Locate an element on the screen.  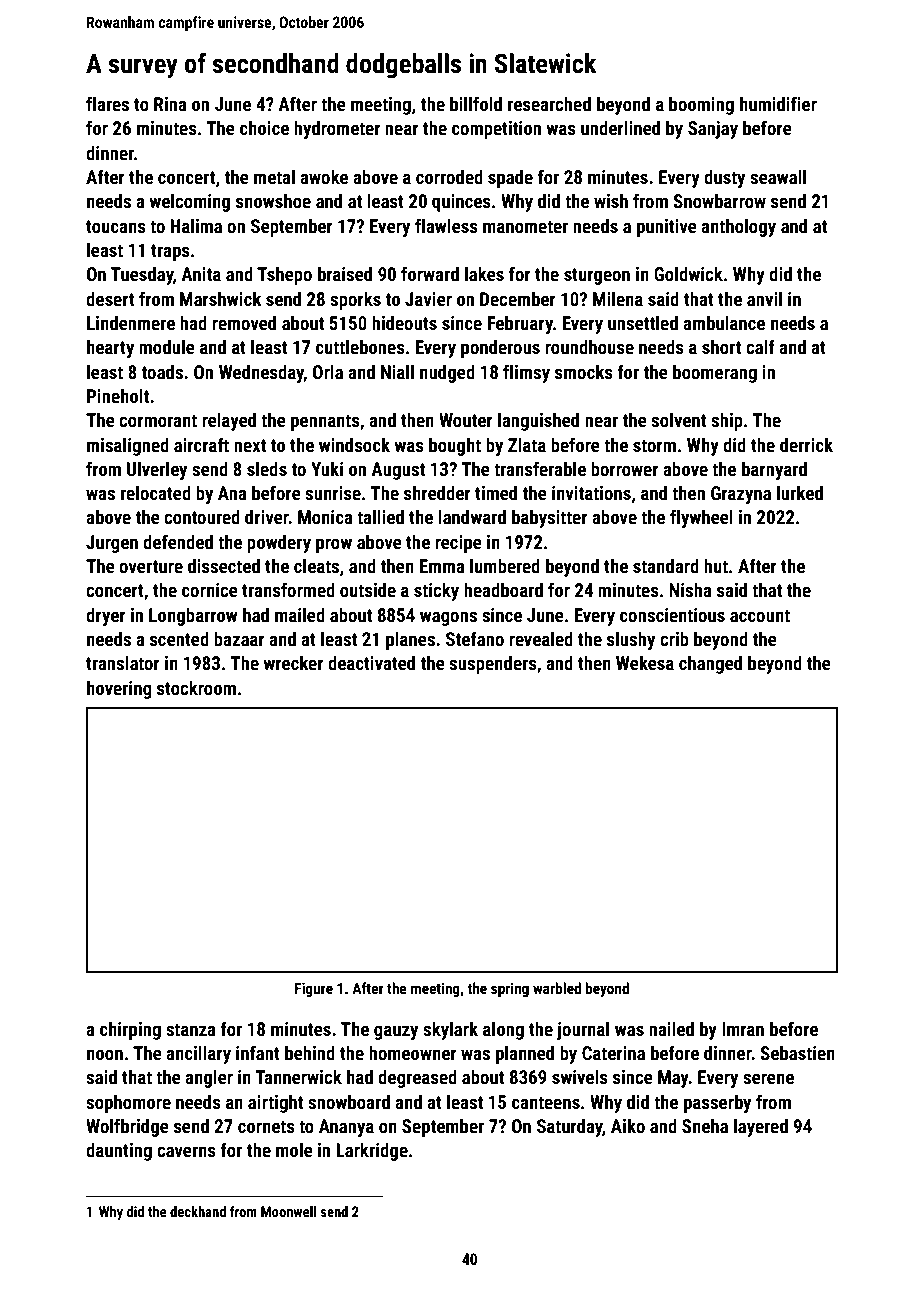
ponderous is located at coordinates (500, 348).
